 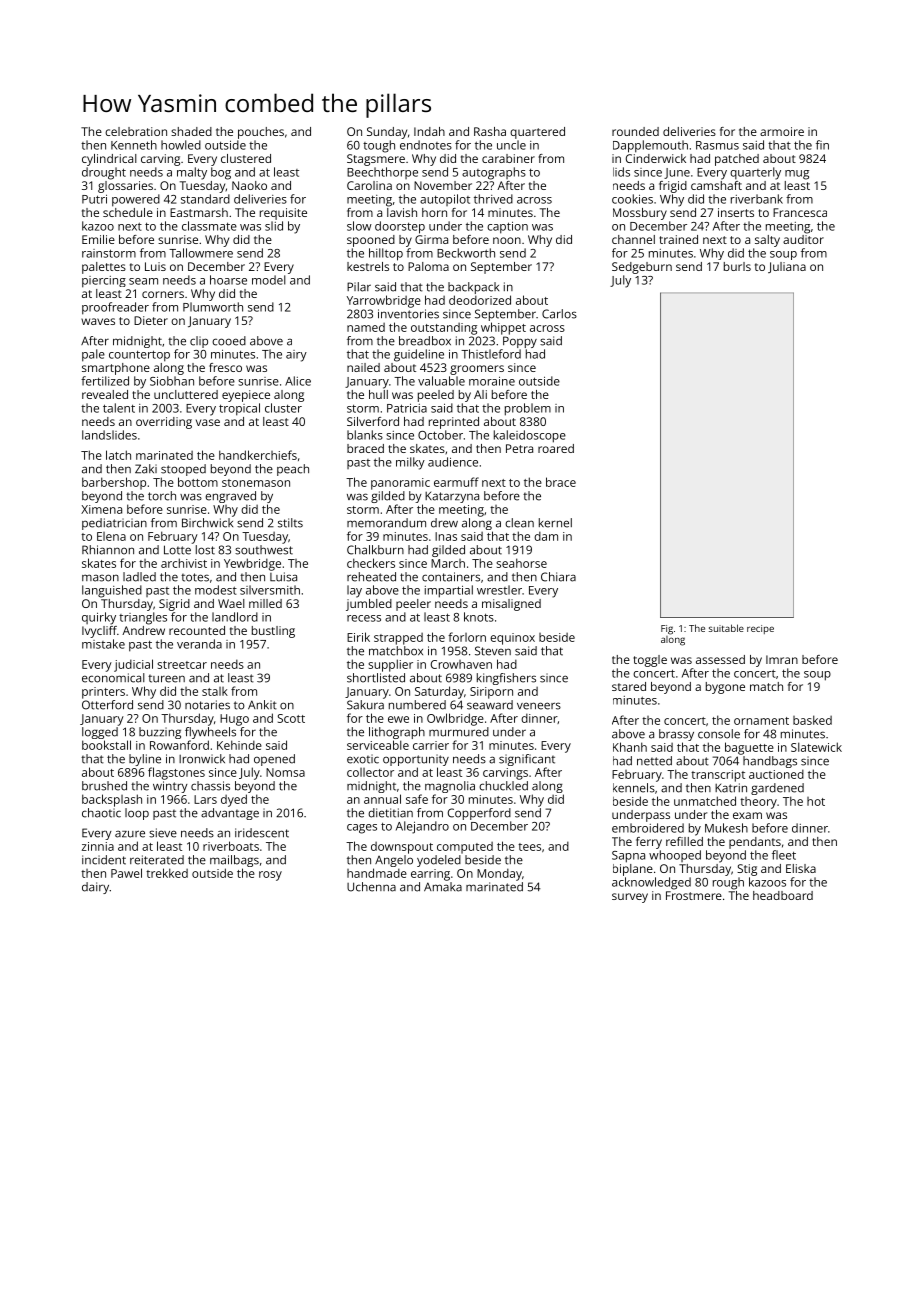 I want to click on endnotes, so click(x=426, y=145).
